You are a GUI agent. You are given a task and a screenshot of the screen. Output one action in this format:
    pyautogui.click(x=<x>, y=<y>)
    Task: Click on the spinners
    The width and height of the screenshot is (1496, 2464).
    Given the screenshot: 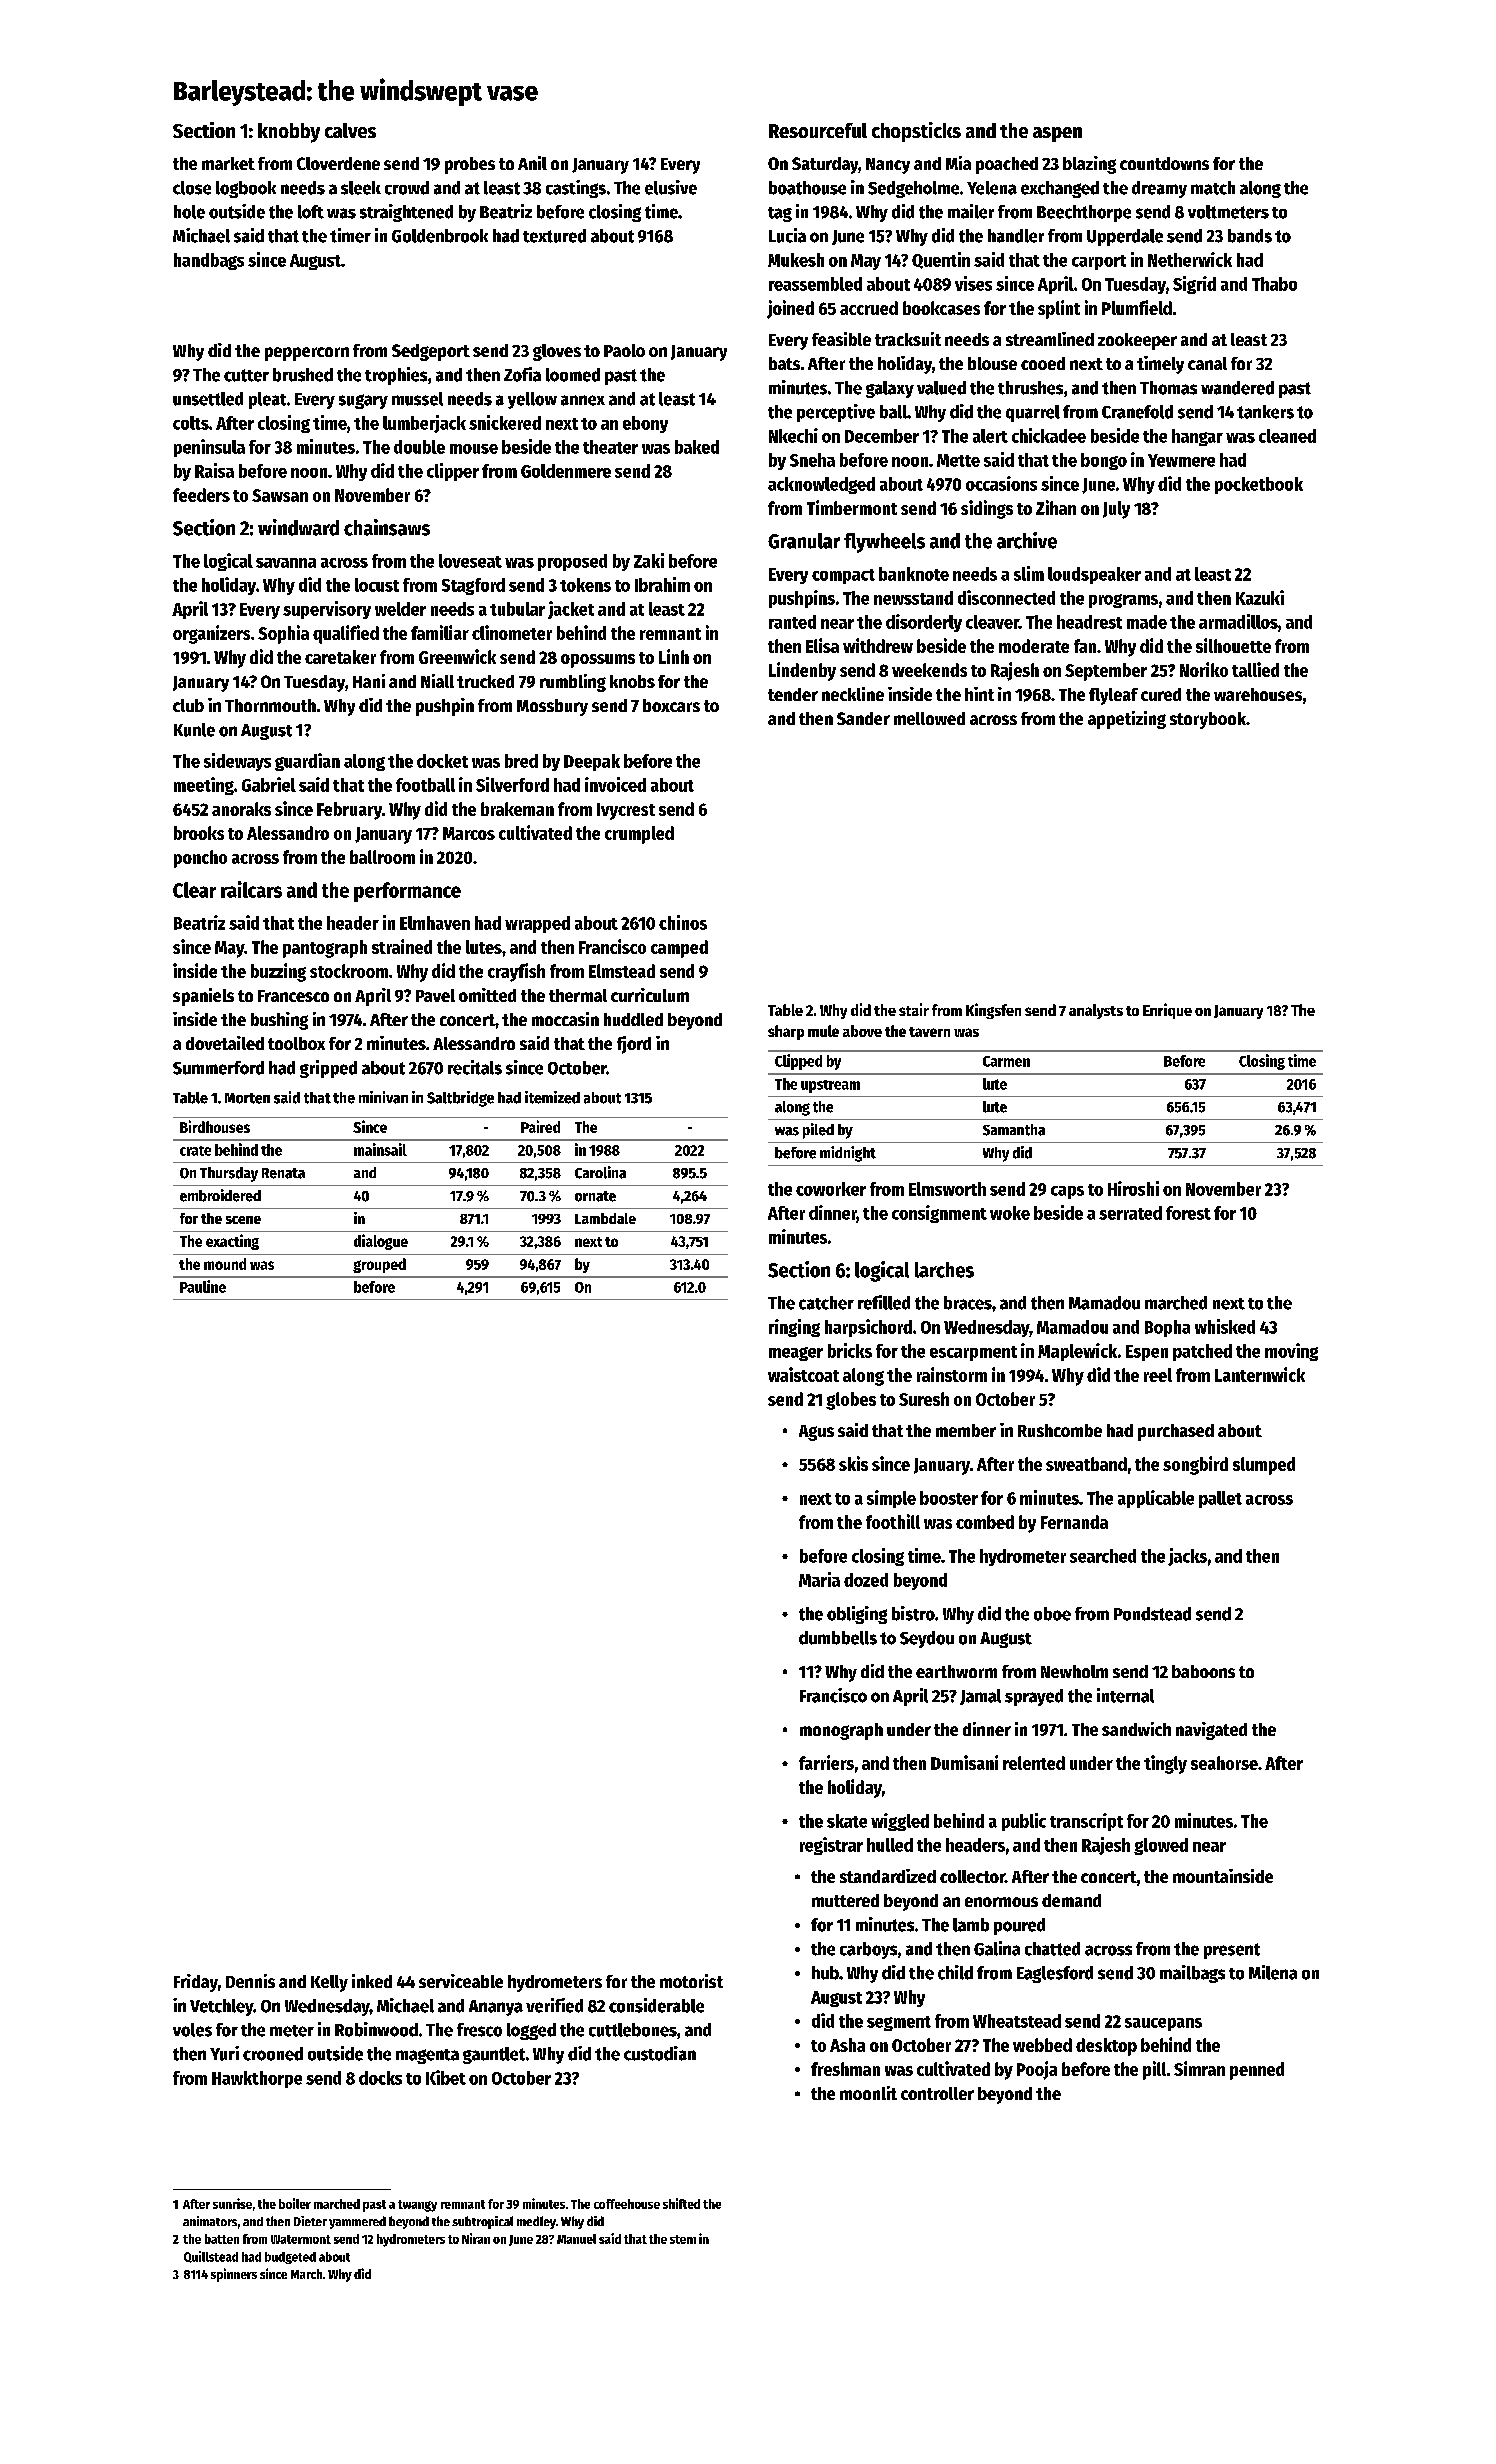 What is the action you would take?
    pyautogui.click(x=234, y=2275)
